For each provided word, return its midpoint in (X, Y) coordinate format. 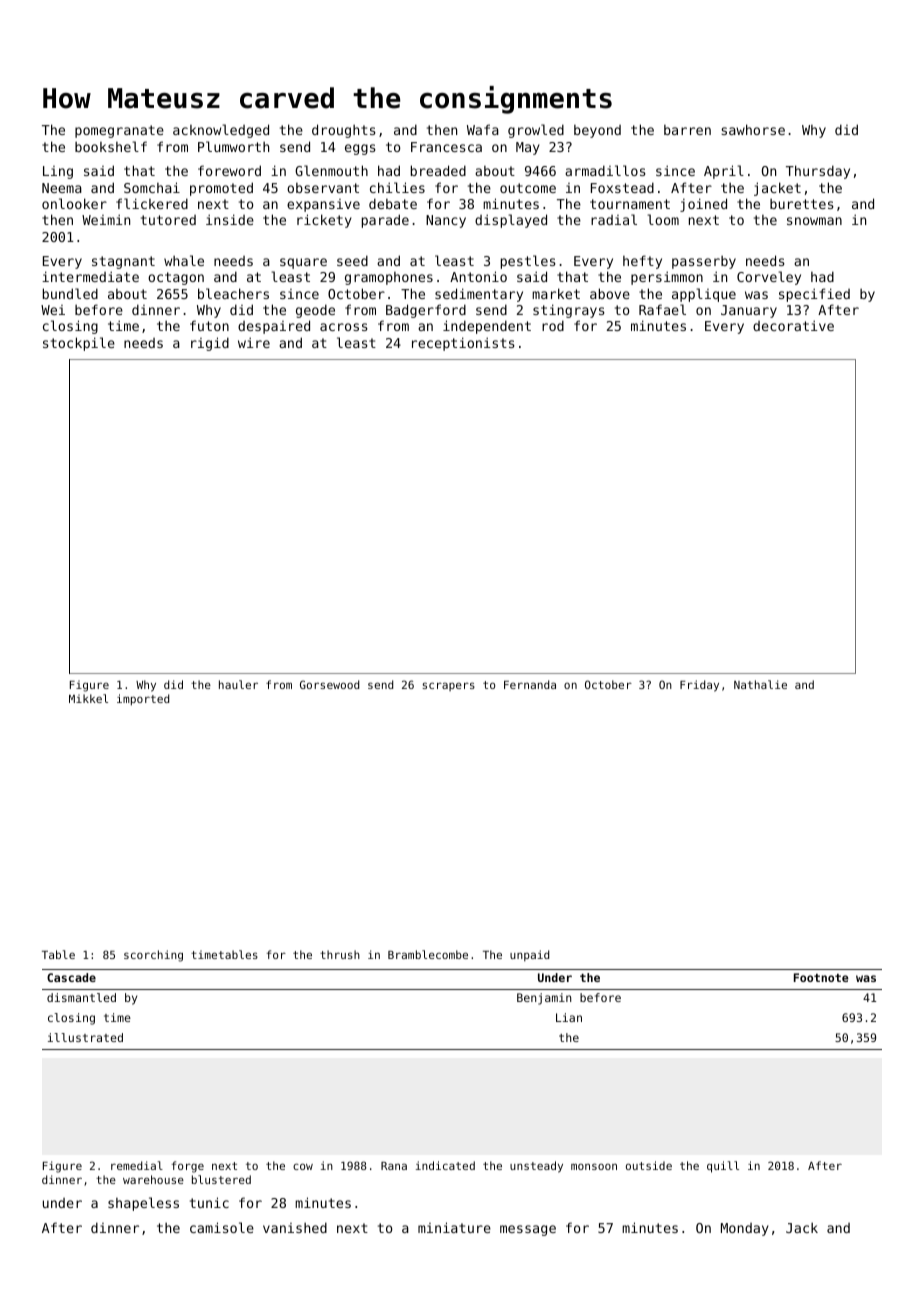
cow (303, 1166)
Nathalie (760, 684)
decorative (793, 325)
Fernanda (530, 684)
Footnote (821, 977)
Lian (569, 1017)
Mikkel (88, 698)
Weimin (106, 219)
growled (536, 131)
